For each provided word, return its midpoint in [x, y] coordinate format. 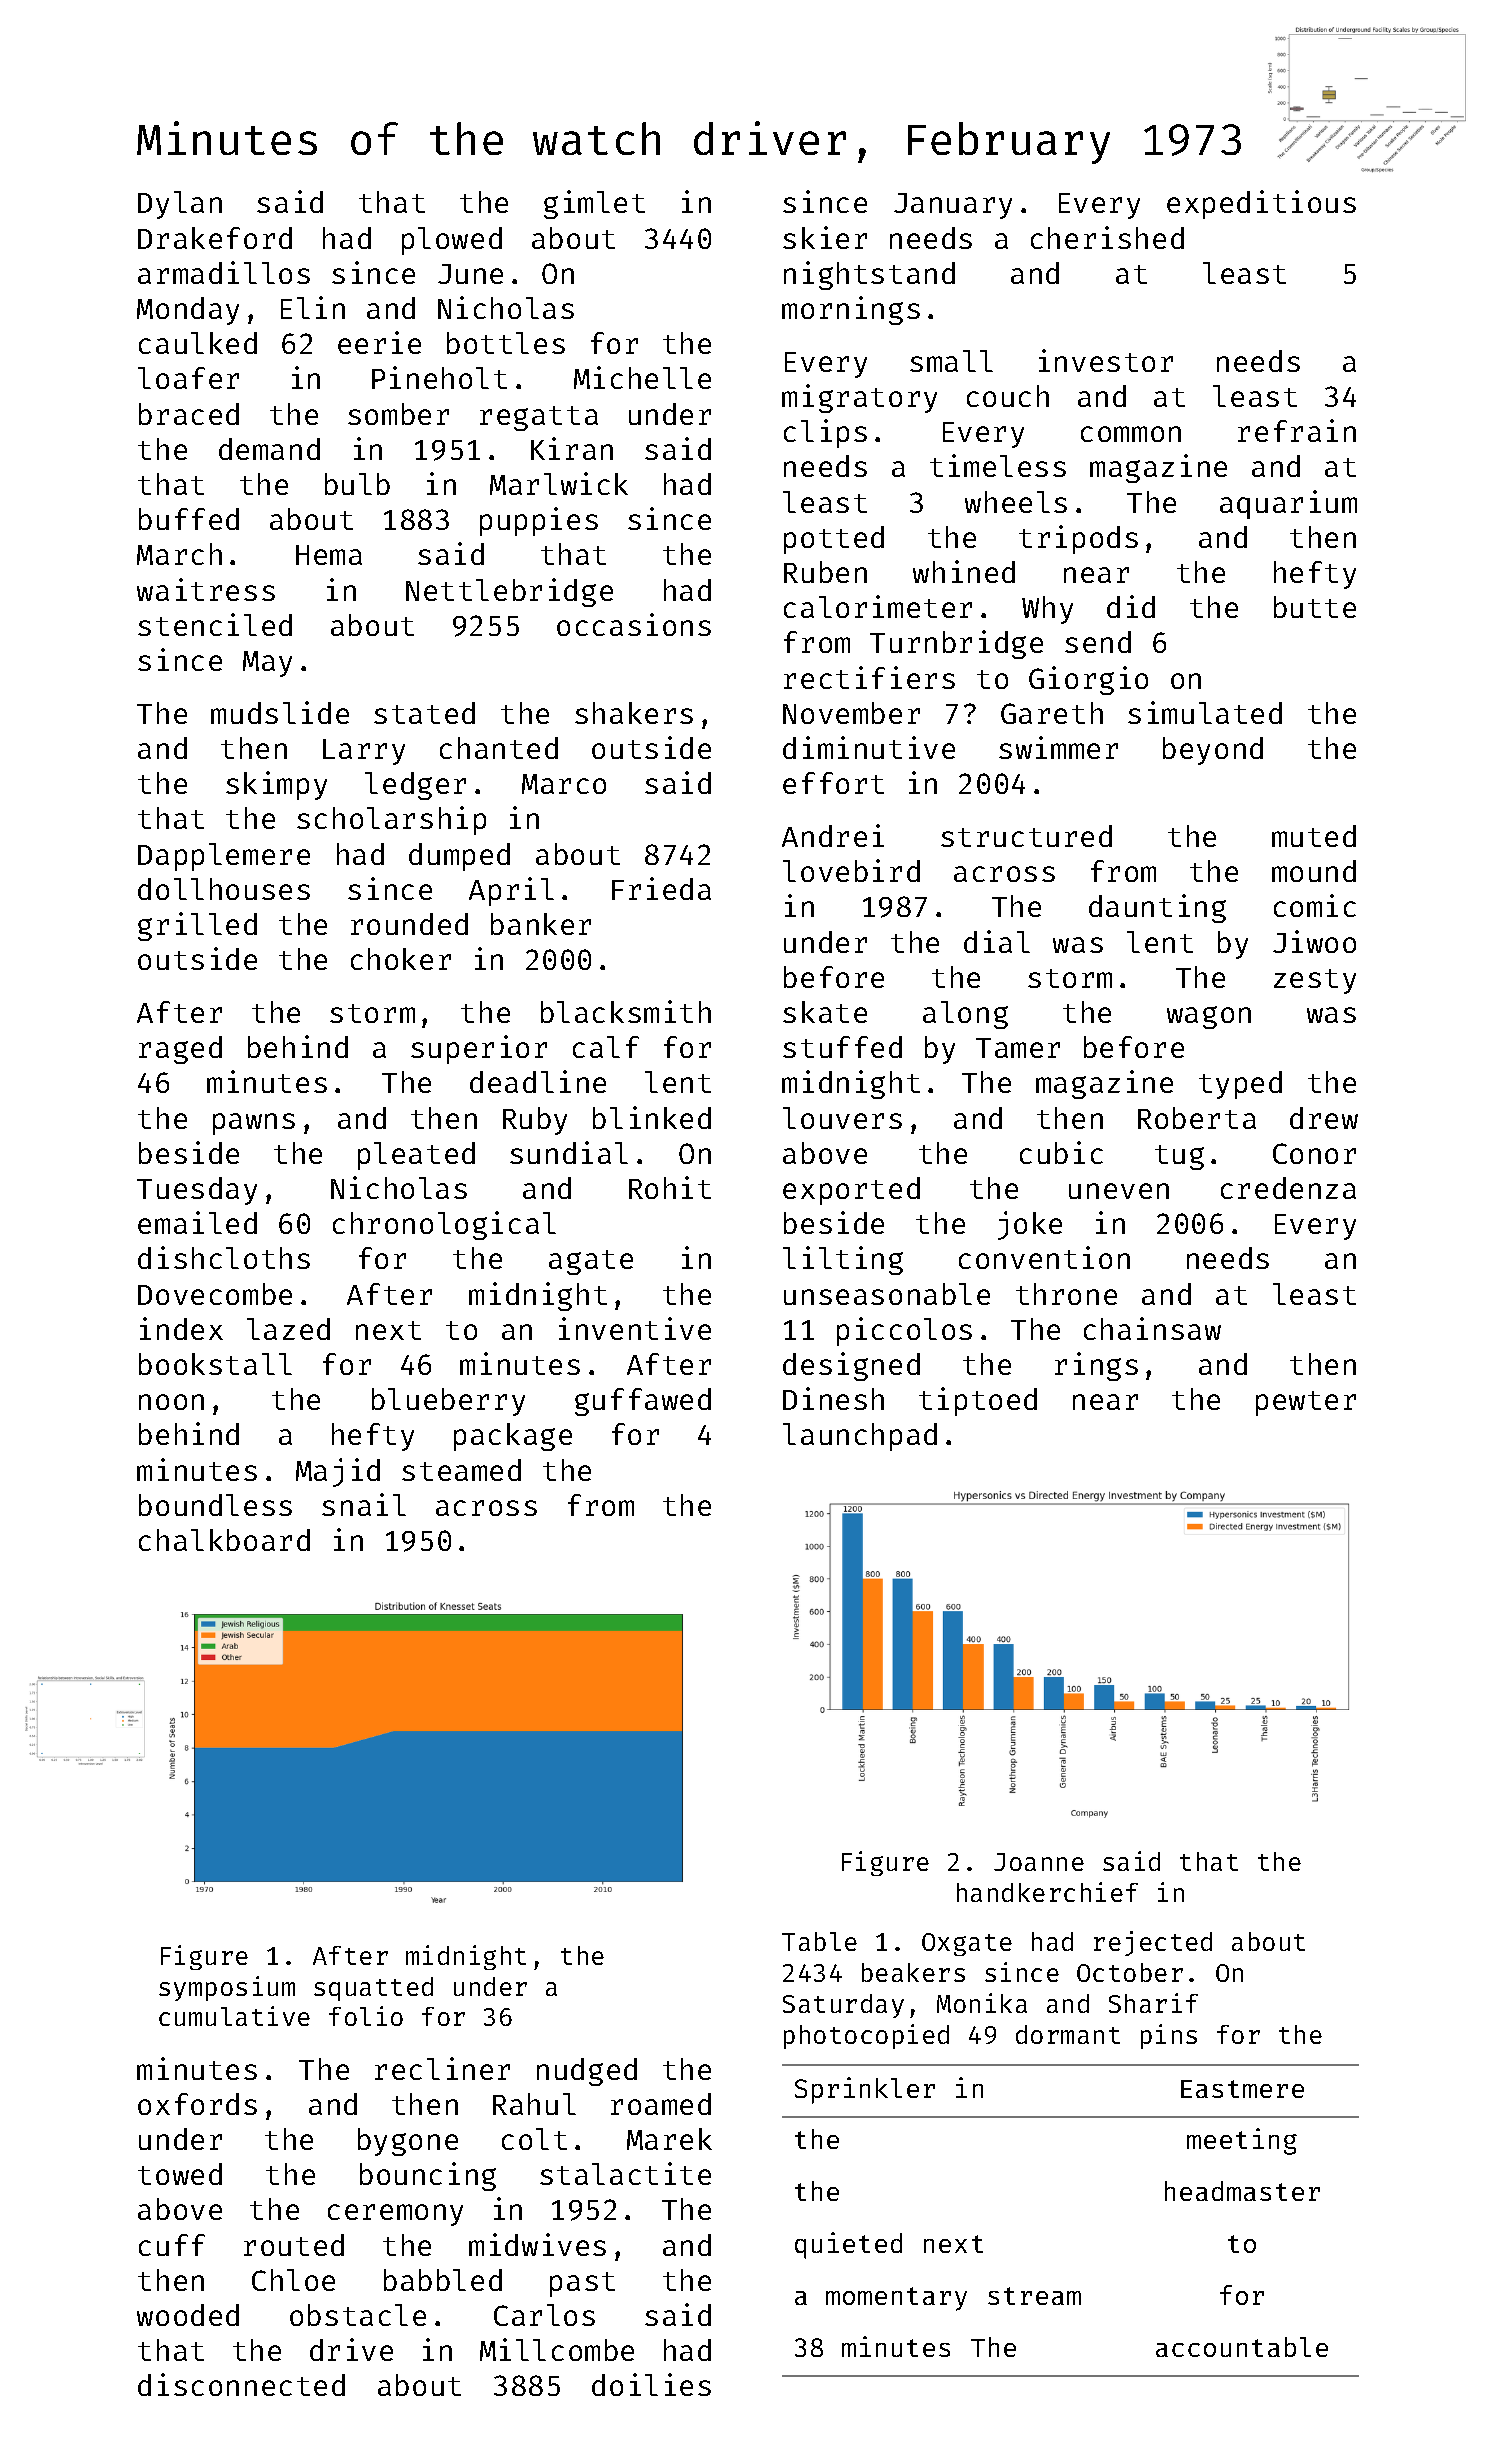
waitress [206, 589]
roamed [661, 2104]
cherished [1107, 237]
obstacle [358, 2315]
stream [1034, 2296]
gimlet [594, 204]
